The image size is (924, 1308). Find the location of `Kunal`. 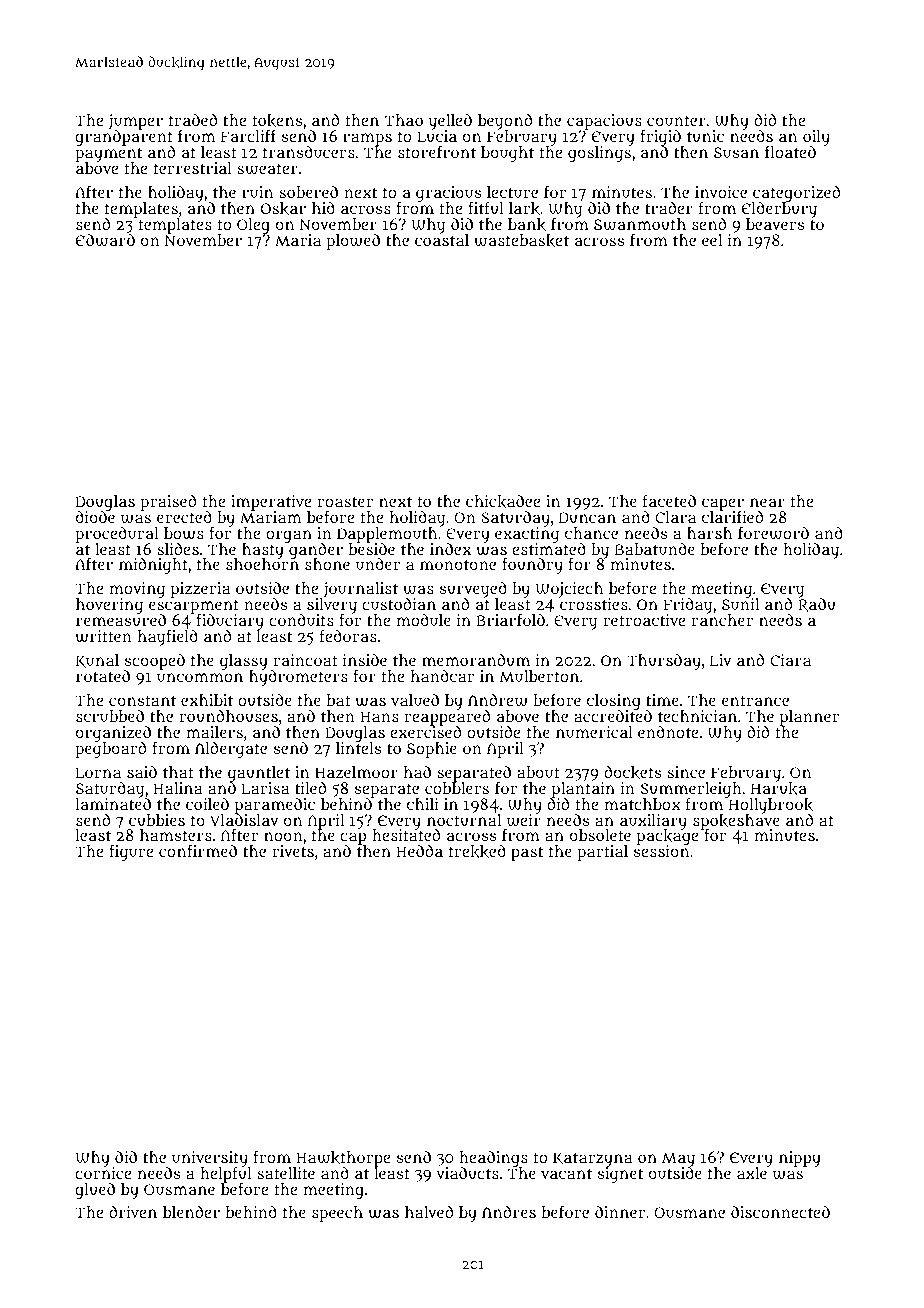

Kunal is located at coordinates (97, 661).
